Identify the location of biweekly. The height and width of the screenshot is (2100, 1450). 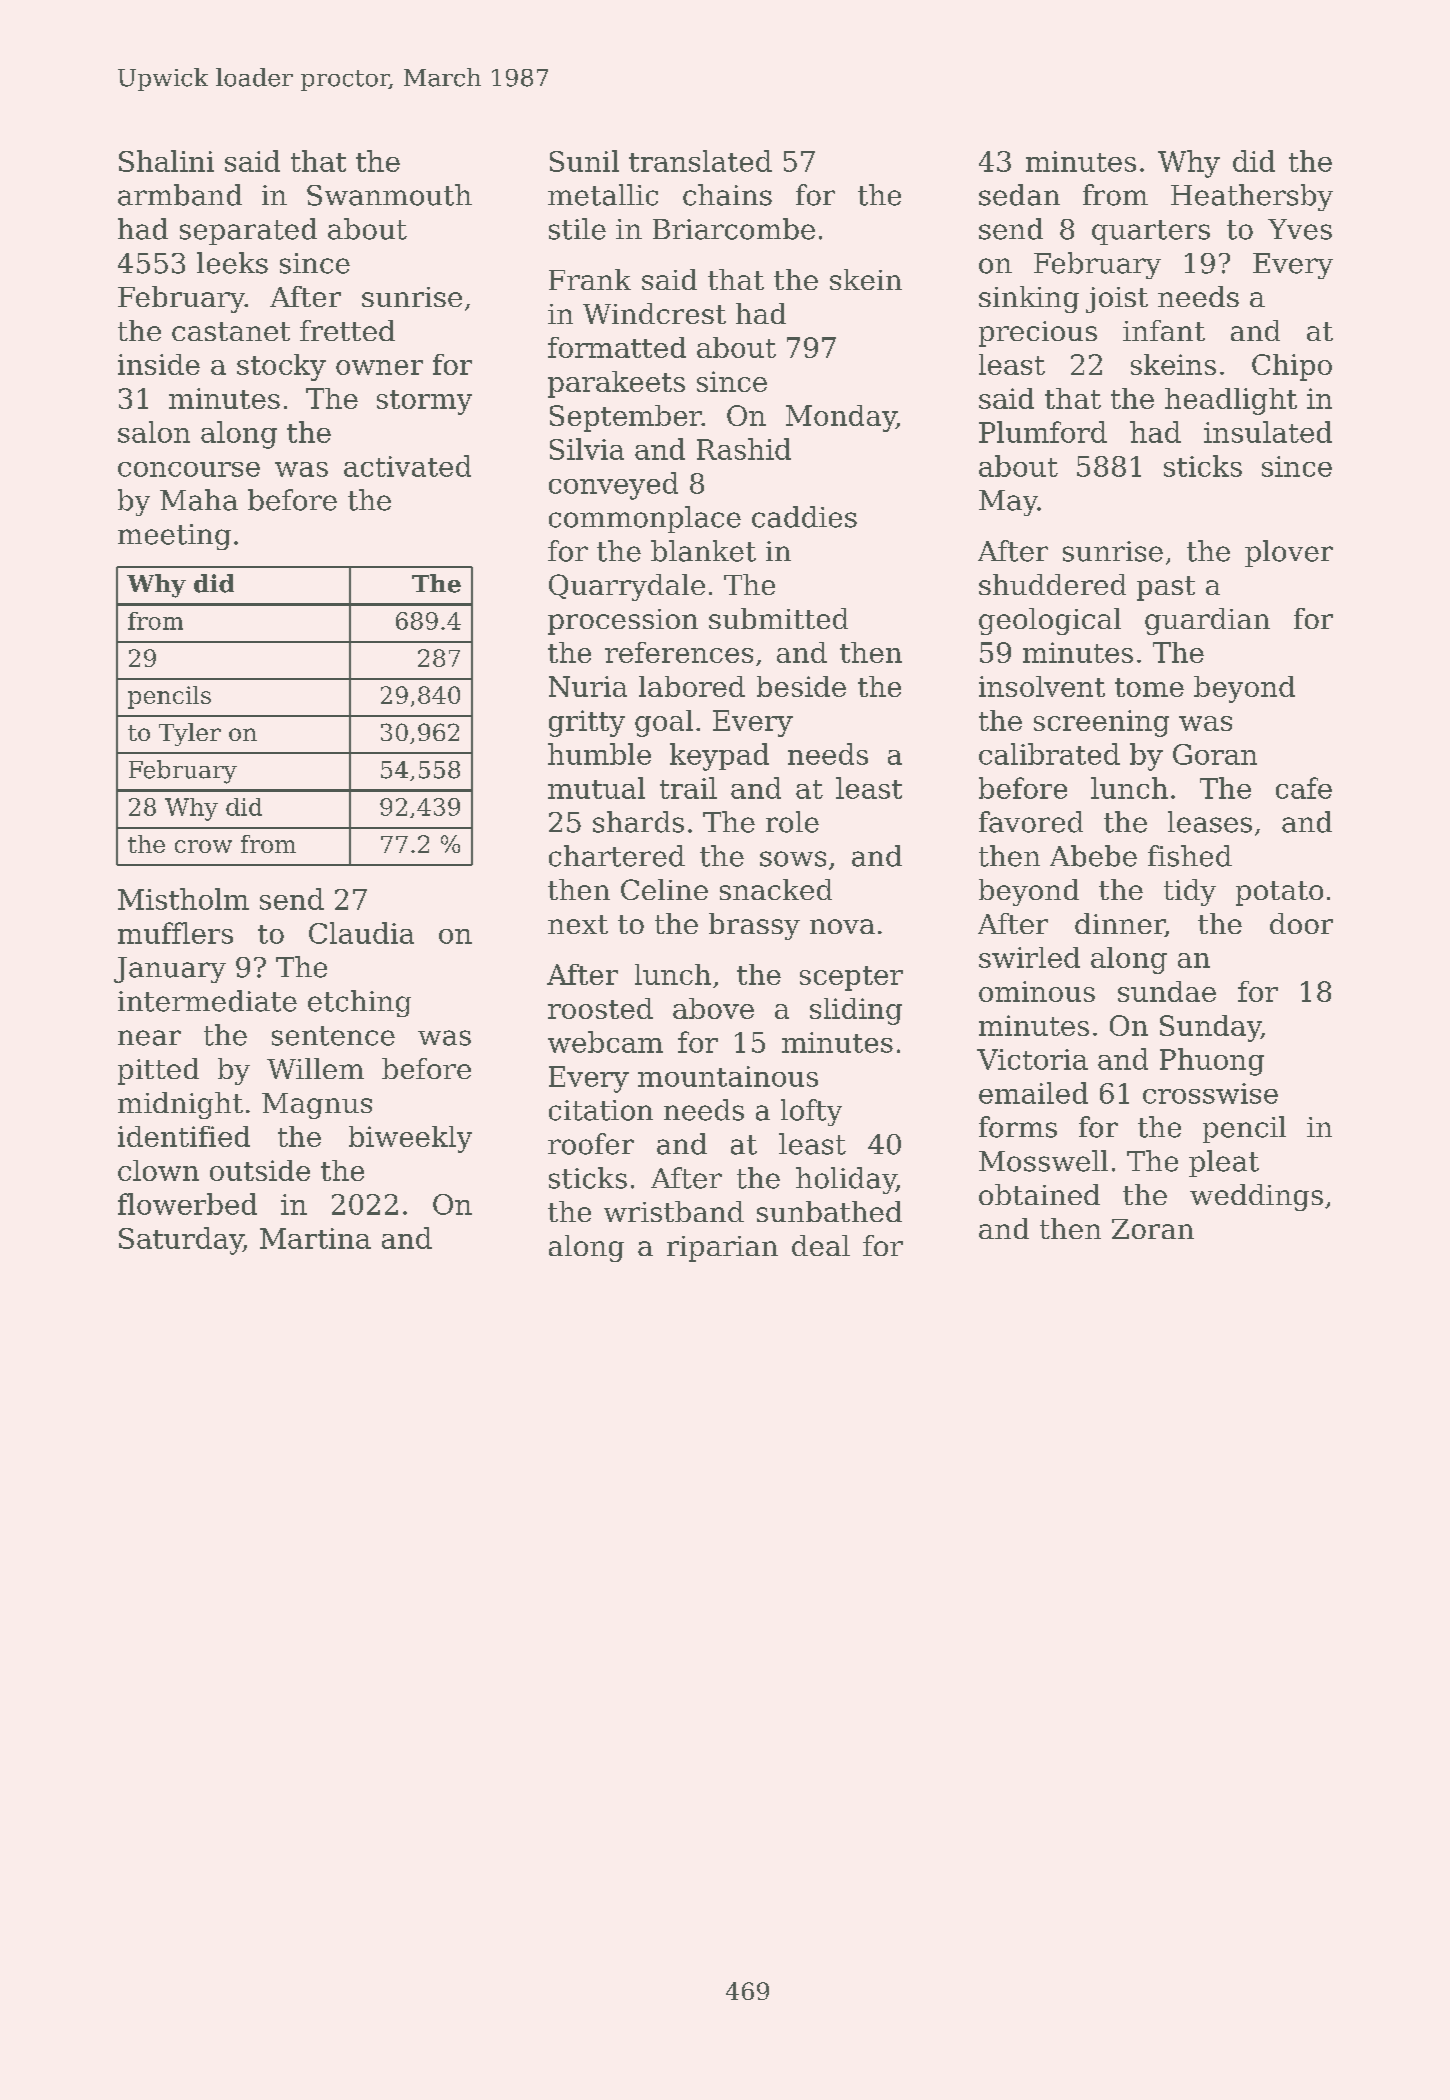
(410, 1139).
